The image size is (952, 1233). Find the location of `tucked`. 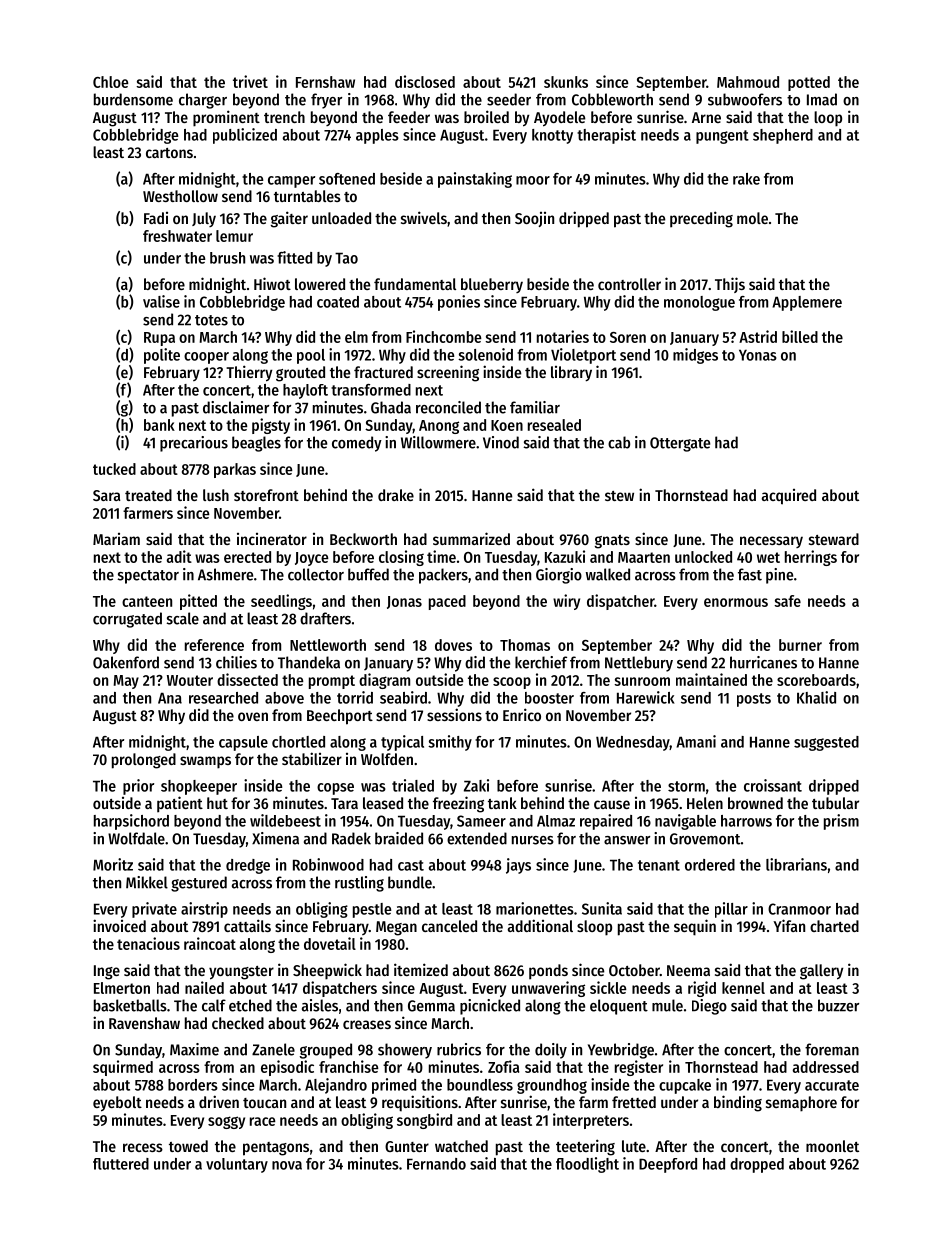

tucked is located at coordinates (114, 469).
